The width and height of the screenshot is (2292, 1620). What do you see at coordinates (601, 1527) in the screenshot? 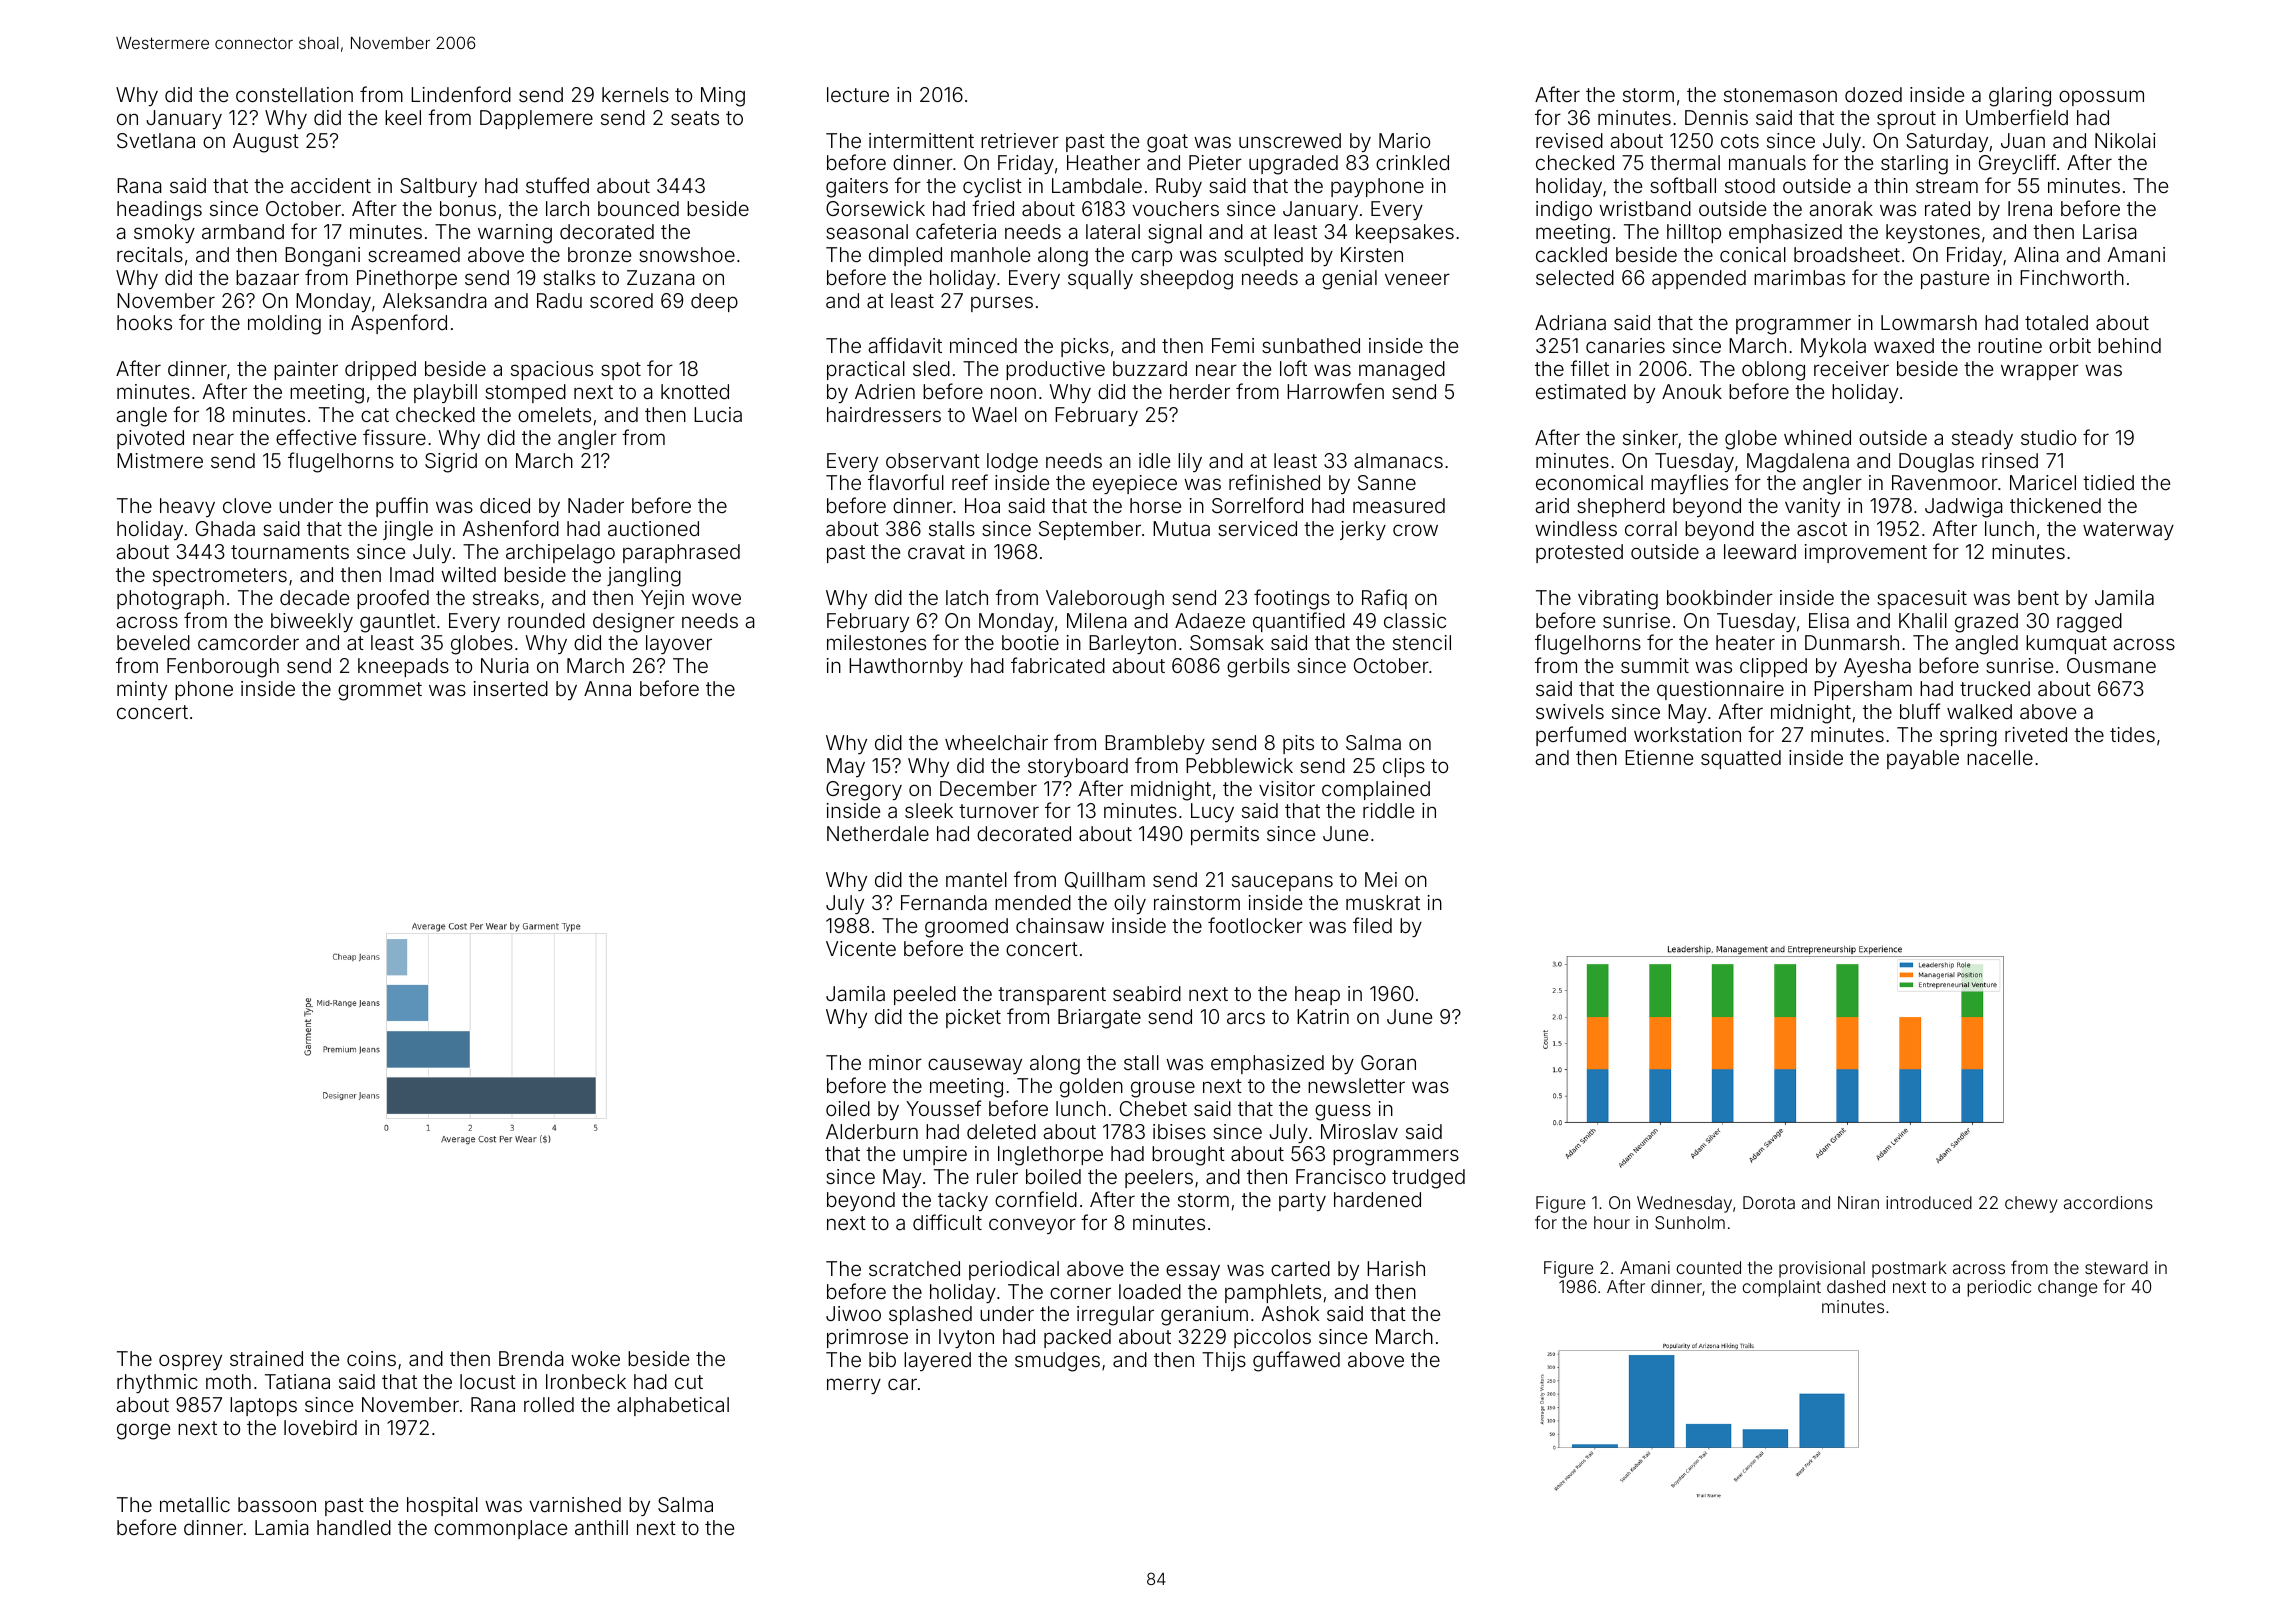
I see `anthill` at bounding box center [601, 1527].
